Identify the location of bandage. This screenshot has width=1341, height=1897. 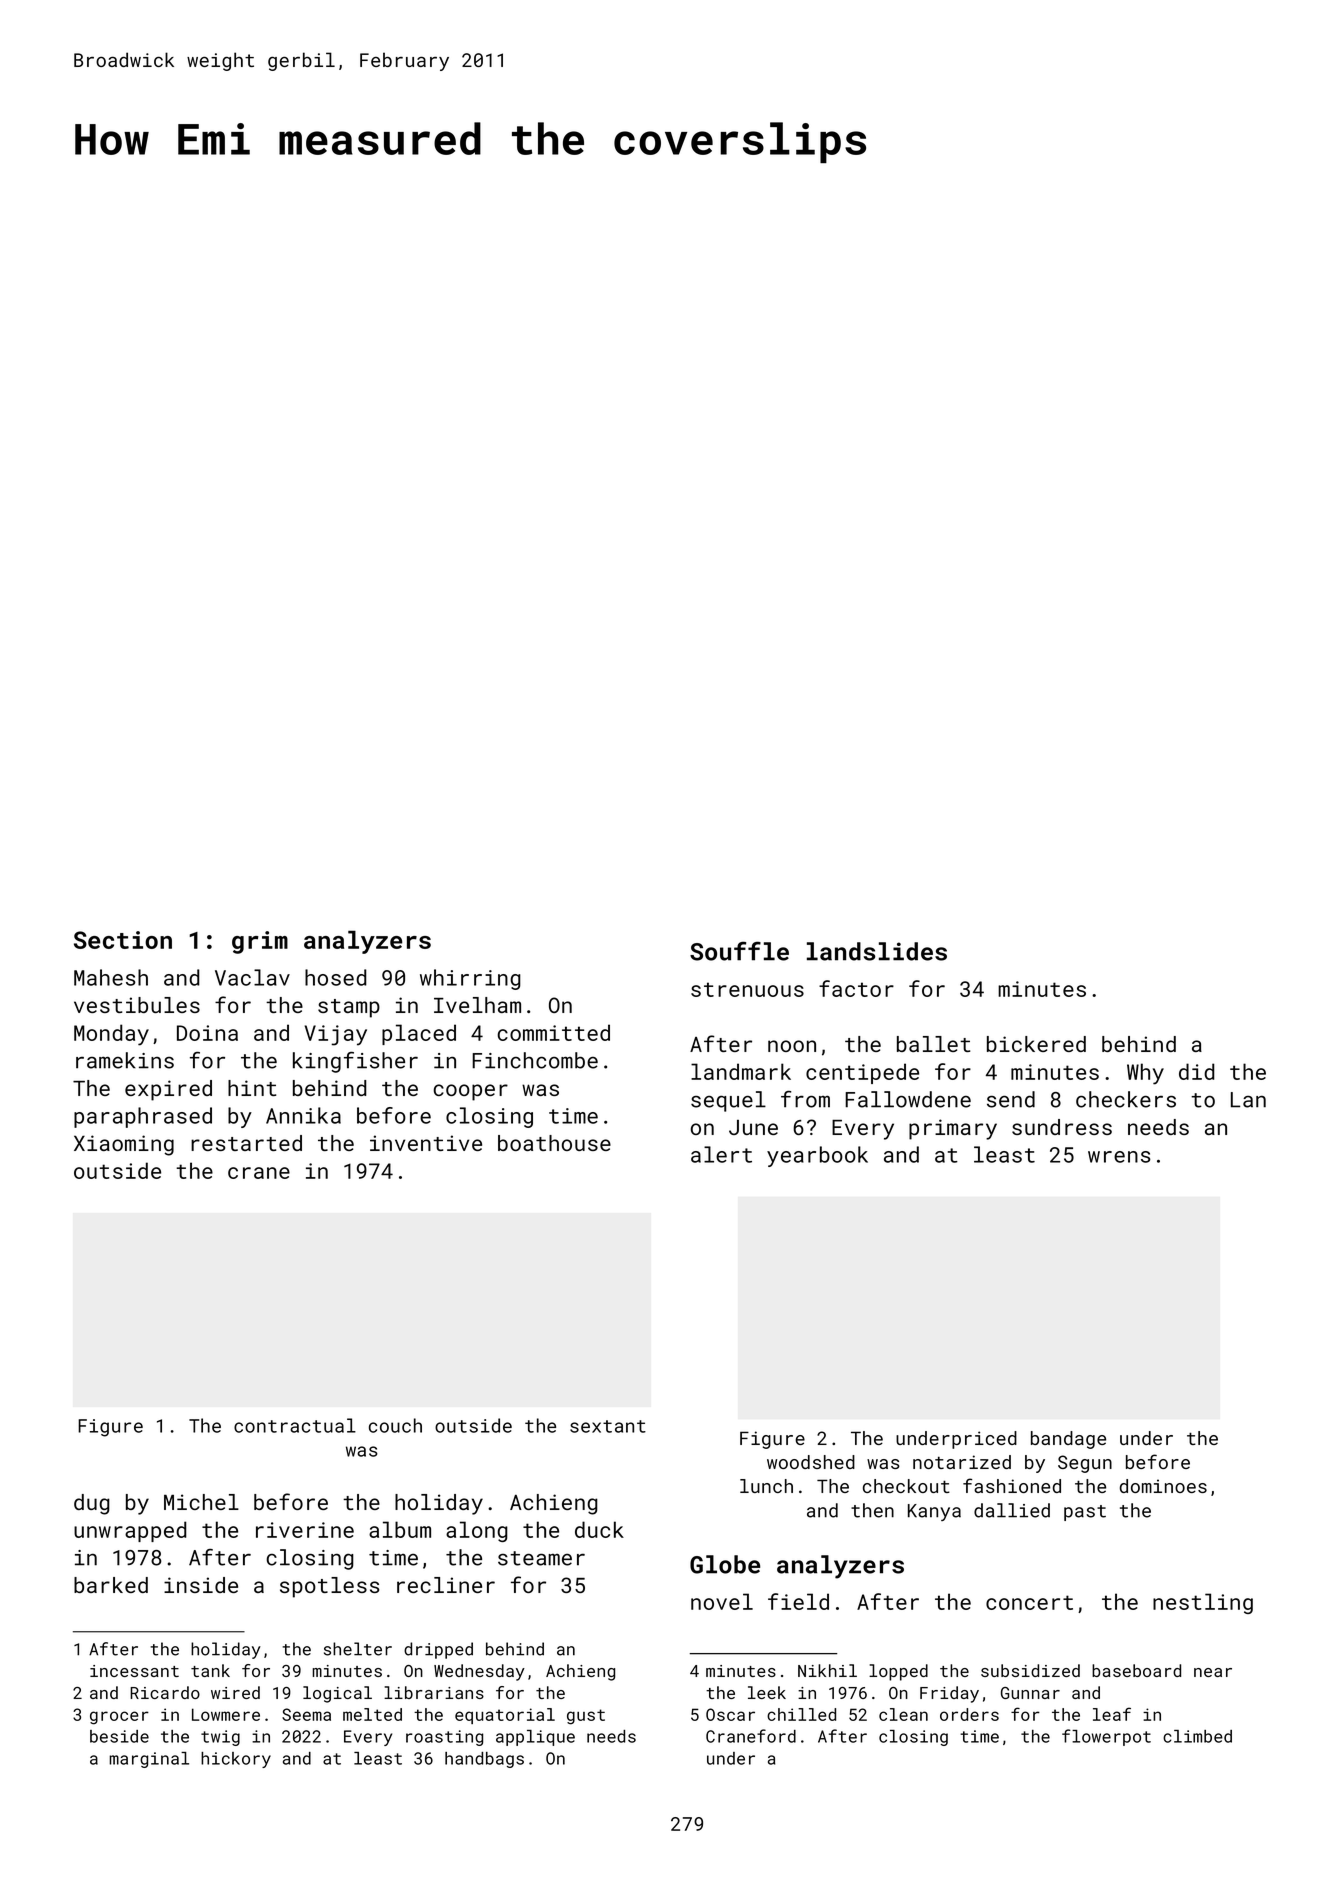
(1068, 1440).
